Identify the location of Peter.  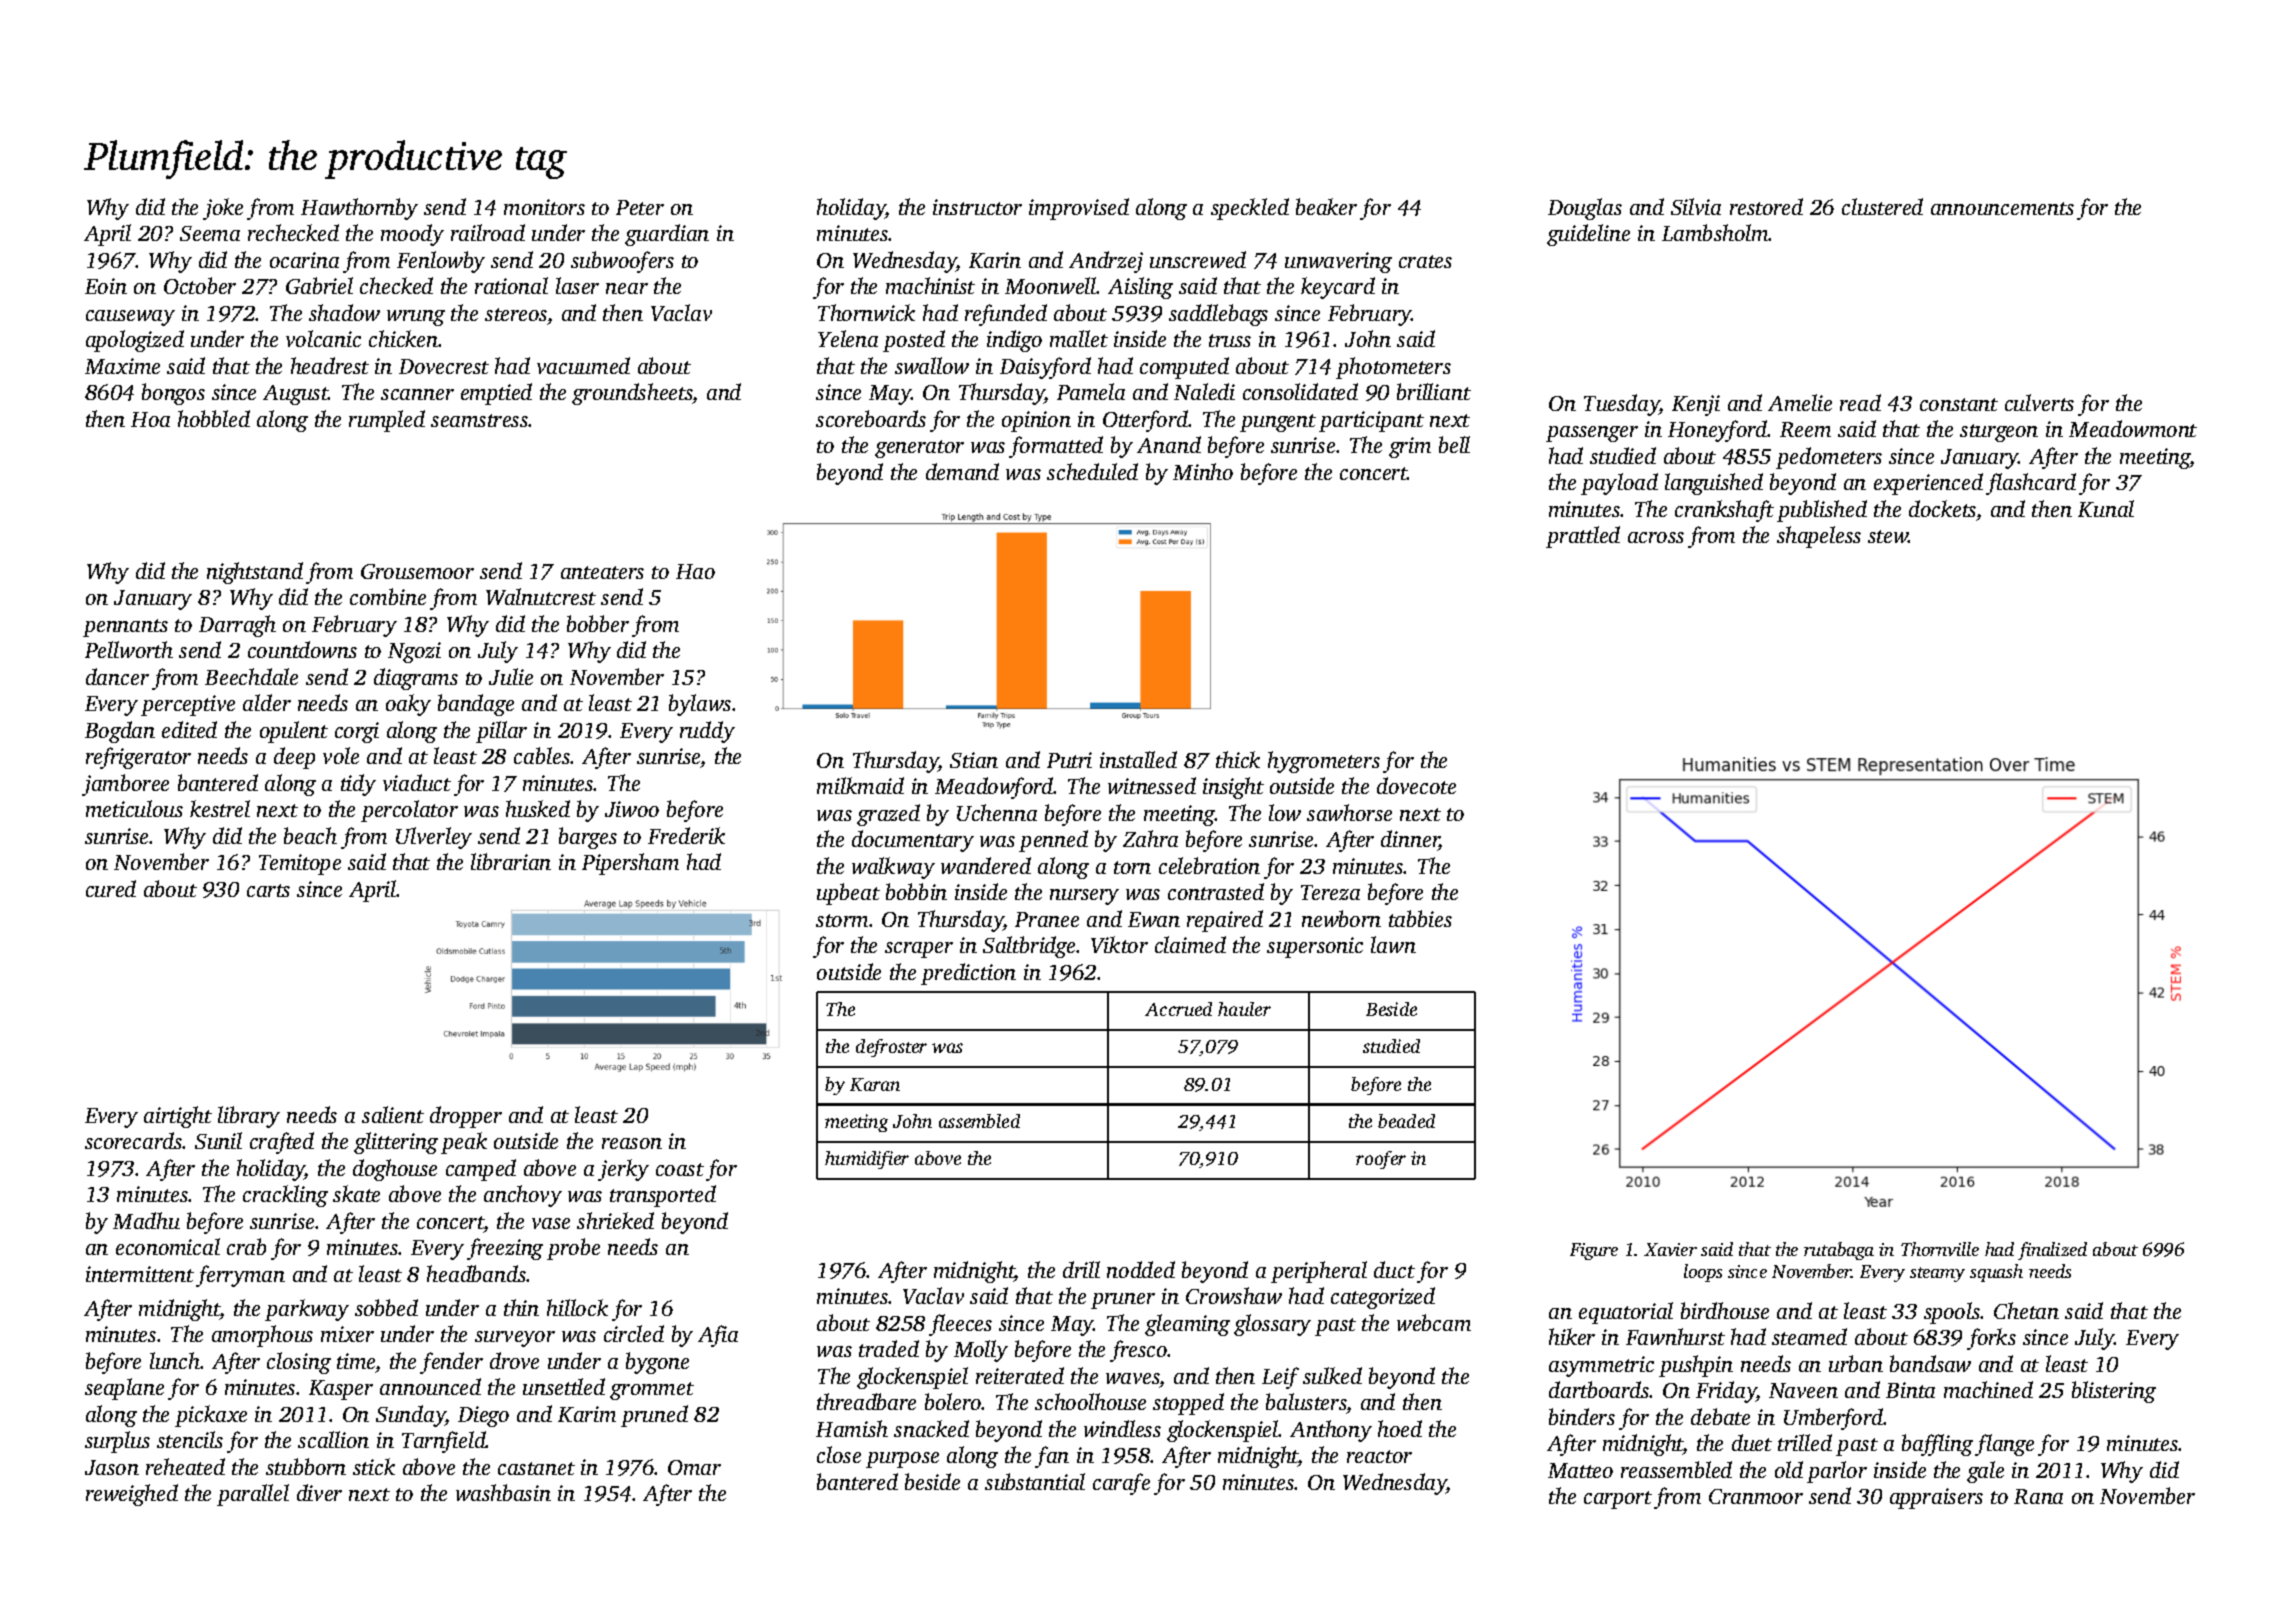
(640, 207).
